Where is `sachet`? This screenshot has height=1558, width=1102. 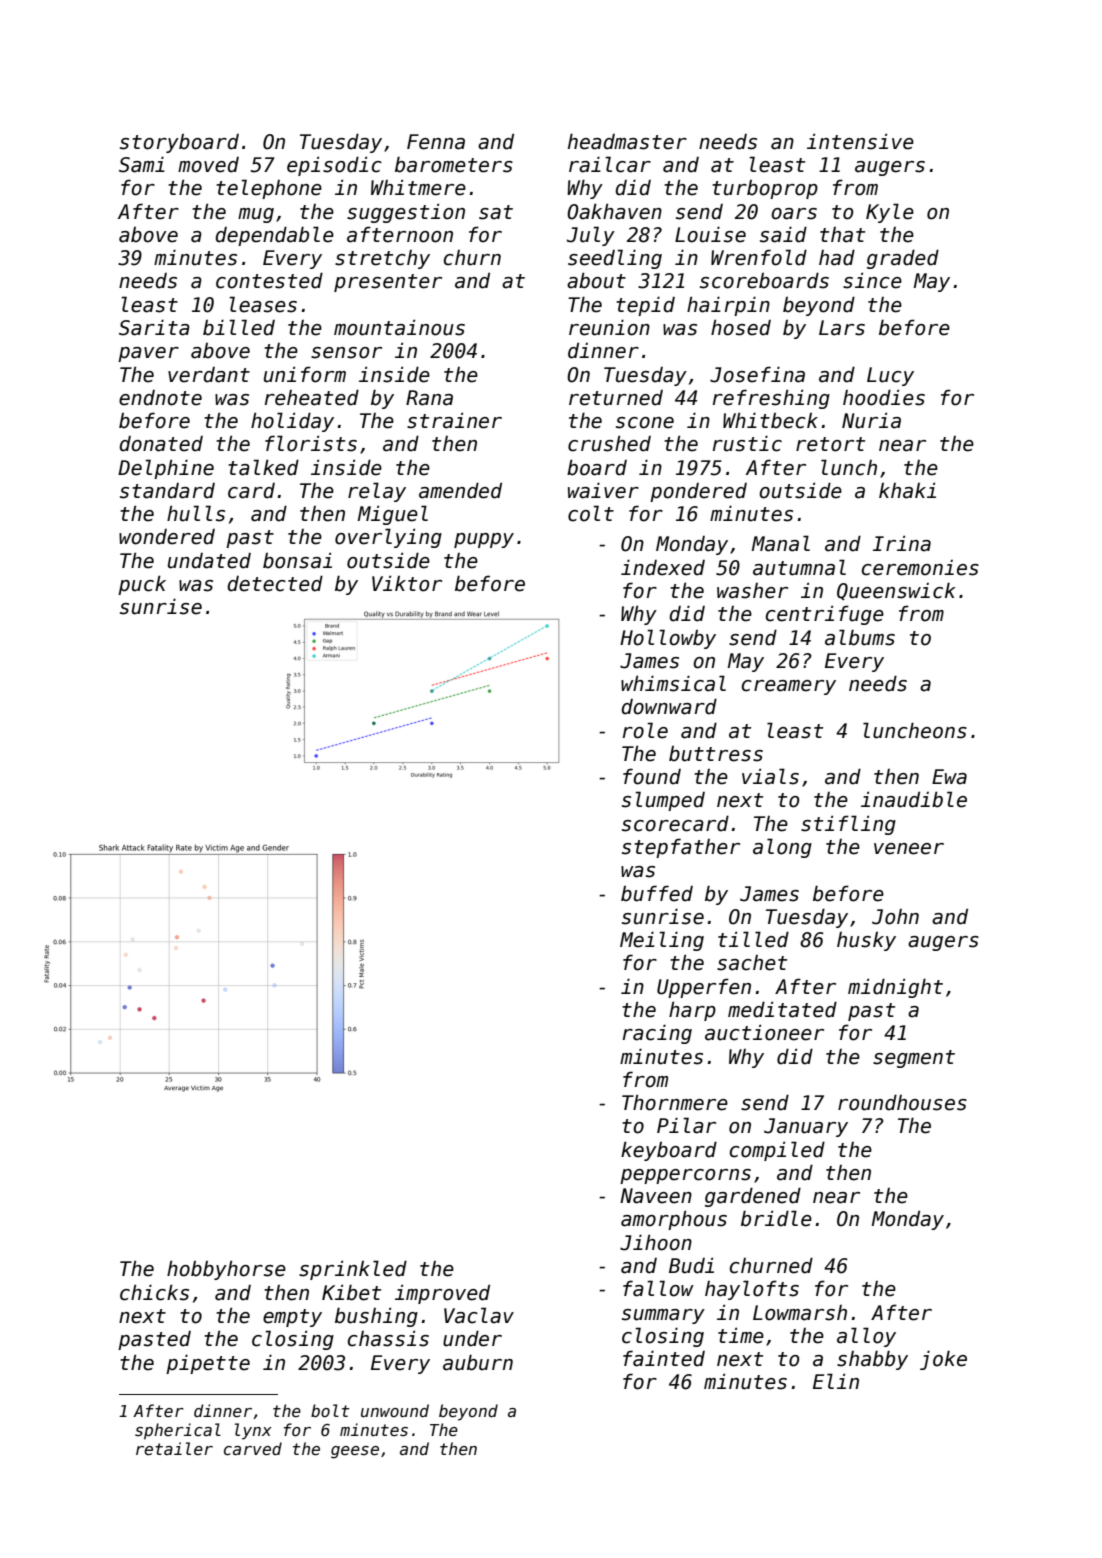
sachet is located at coordinates (752, 963).
